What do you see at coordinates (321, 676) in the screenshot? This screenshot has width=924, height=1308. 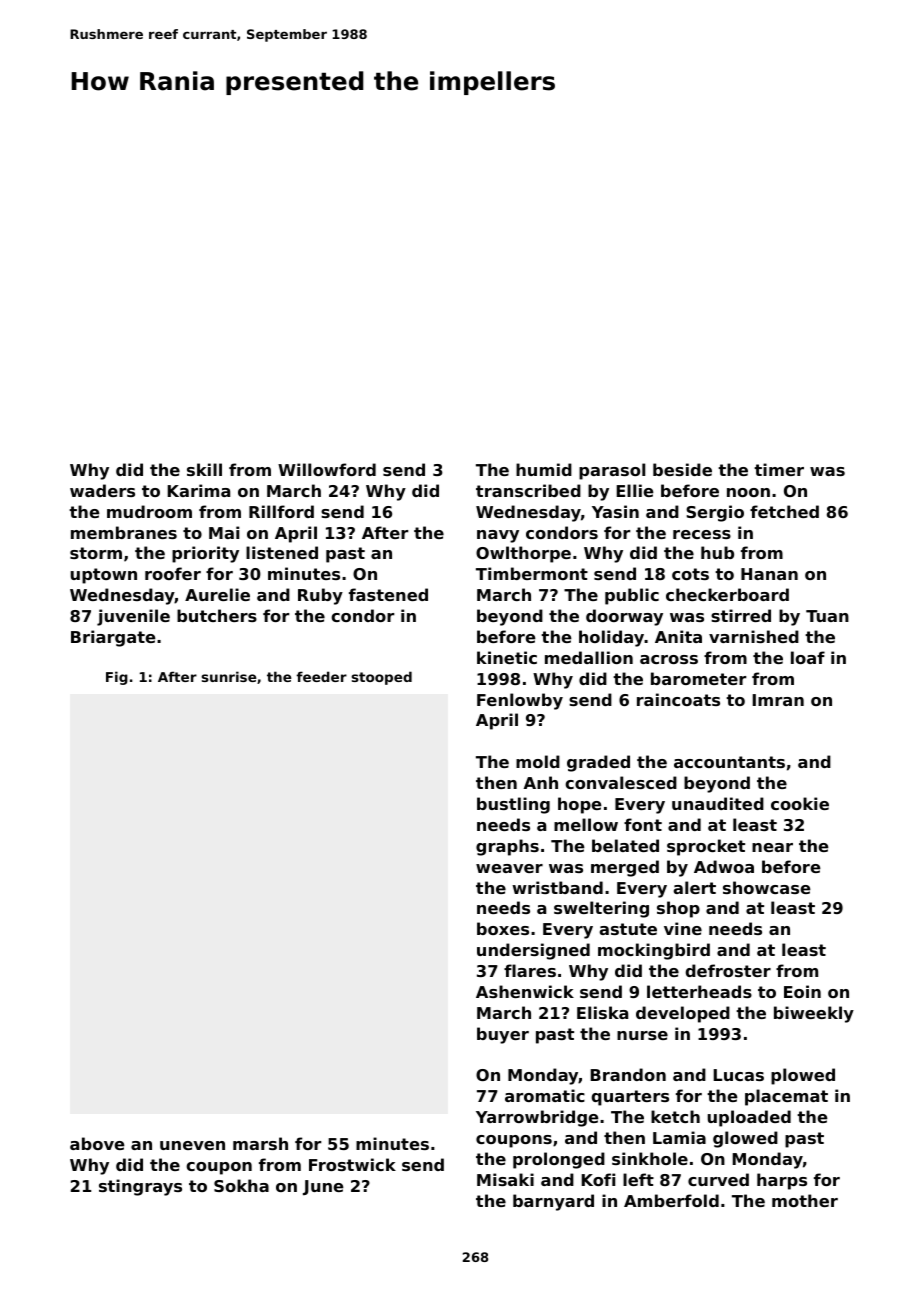 I see `feeder` at bounding box center [321, 676].
